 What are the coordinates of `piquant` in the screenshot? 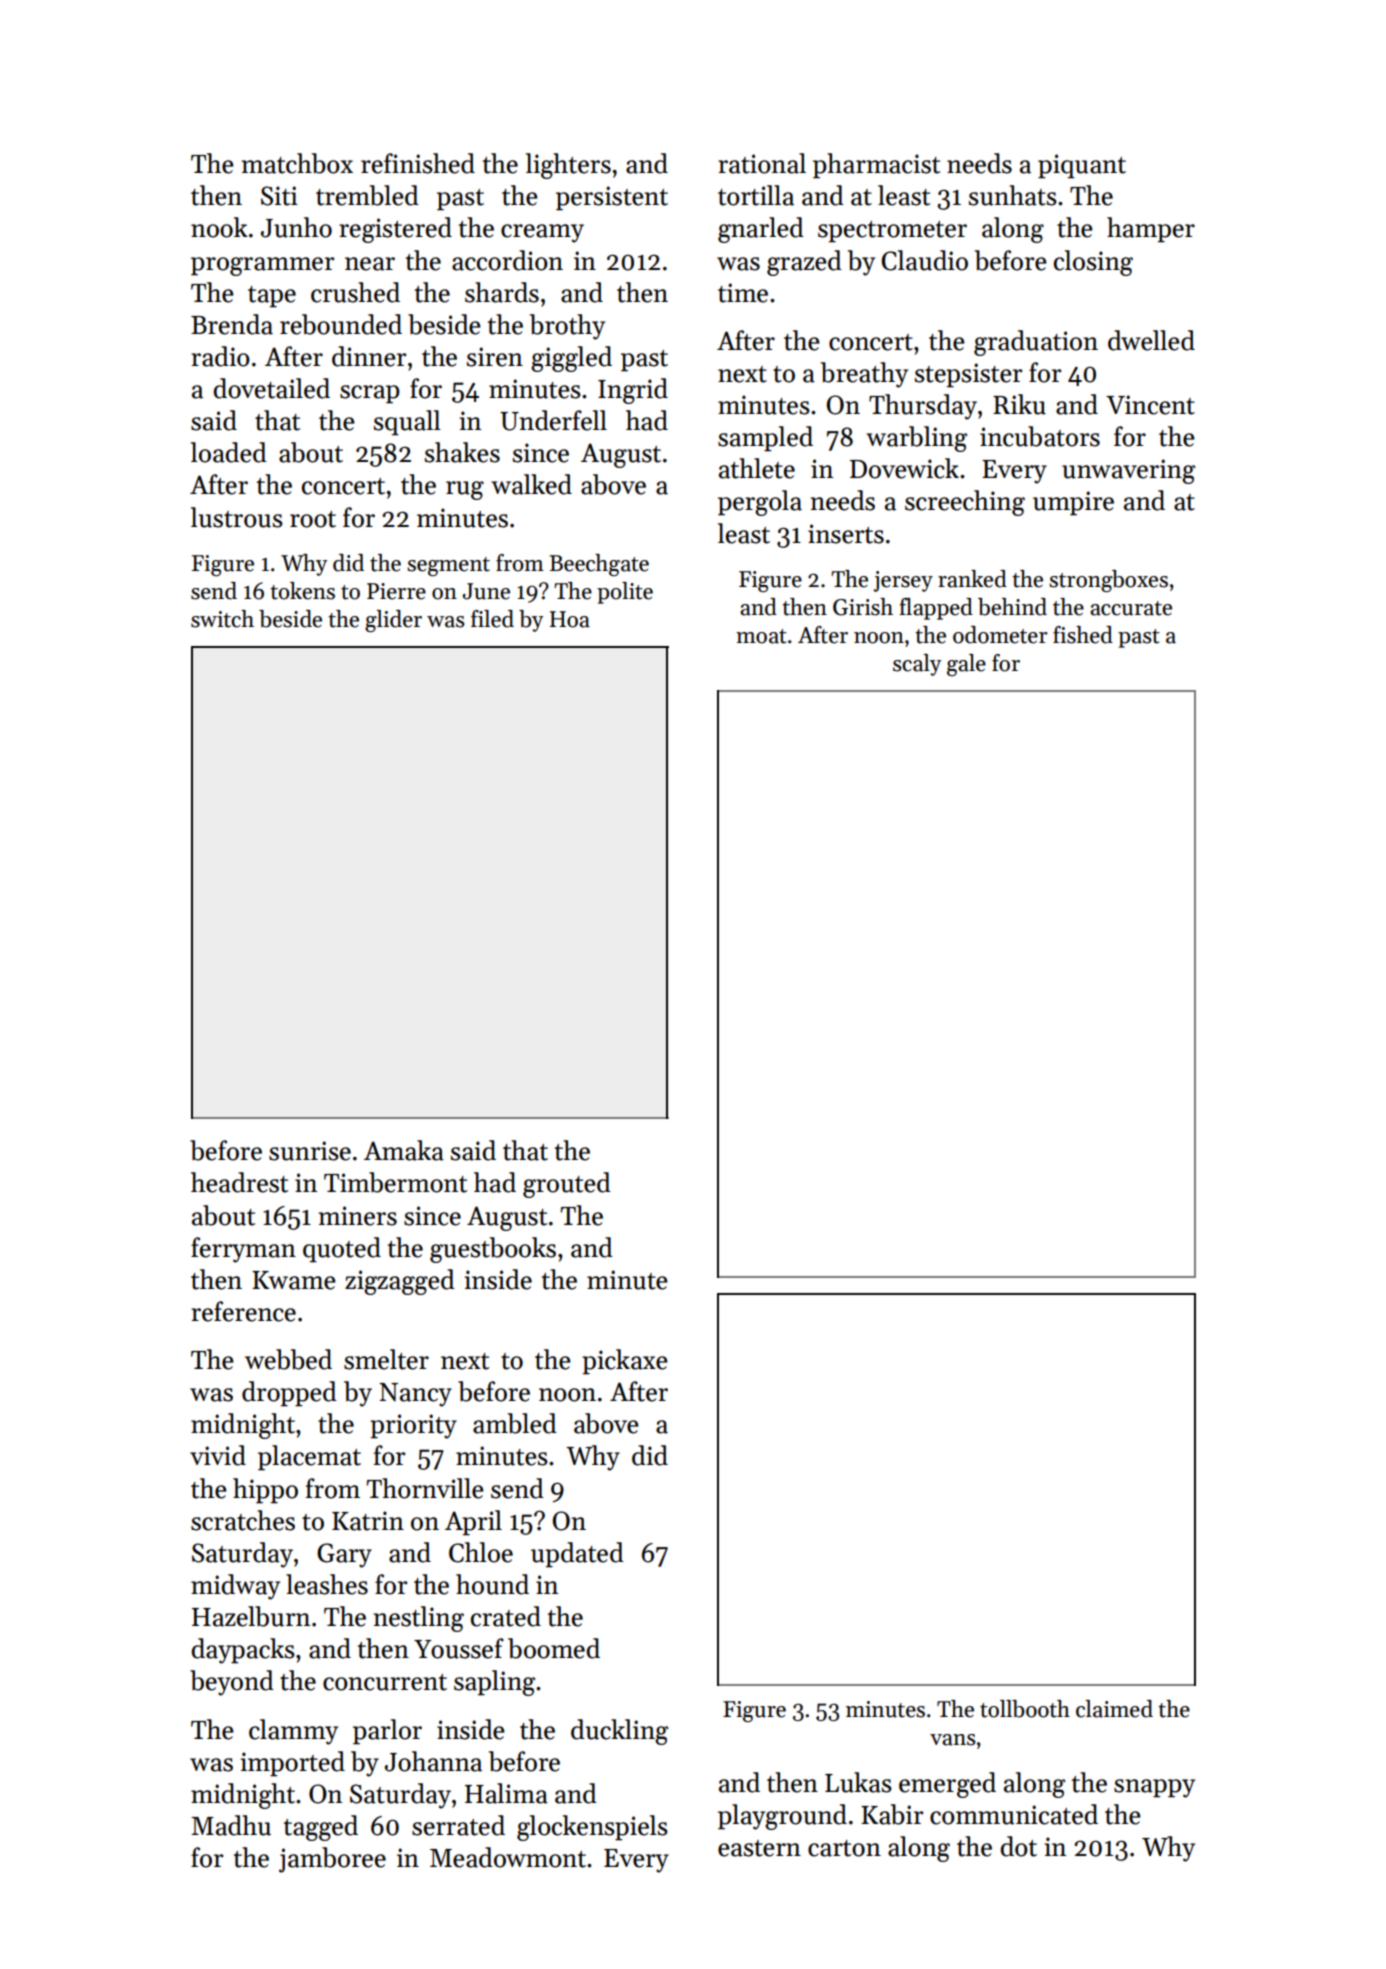 It's located at (1082, 166).
